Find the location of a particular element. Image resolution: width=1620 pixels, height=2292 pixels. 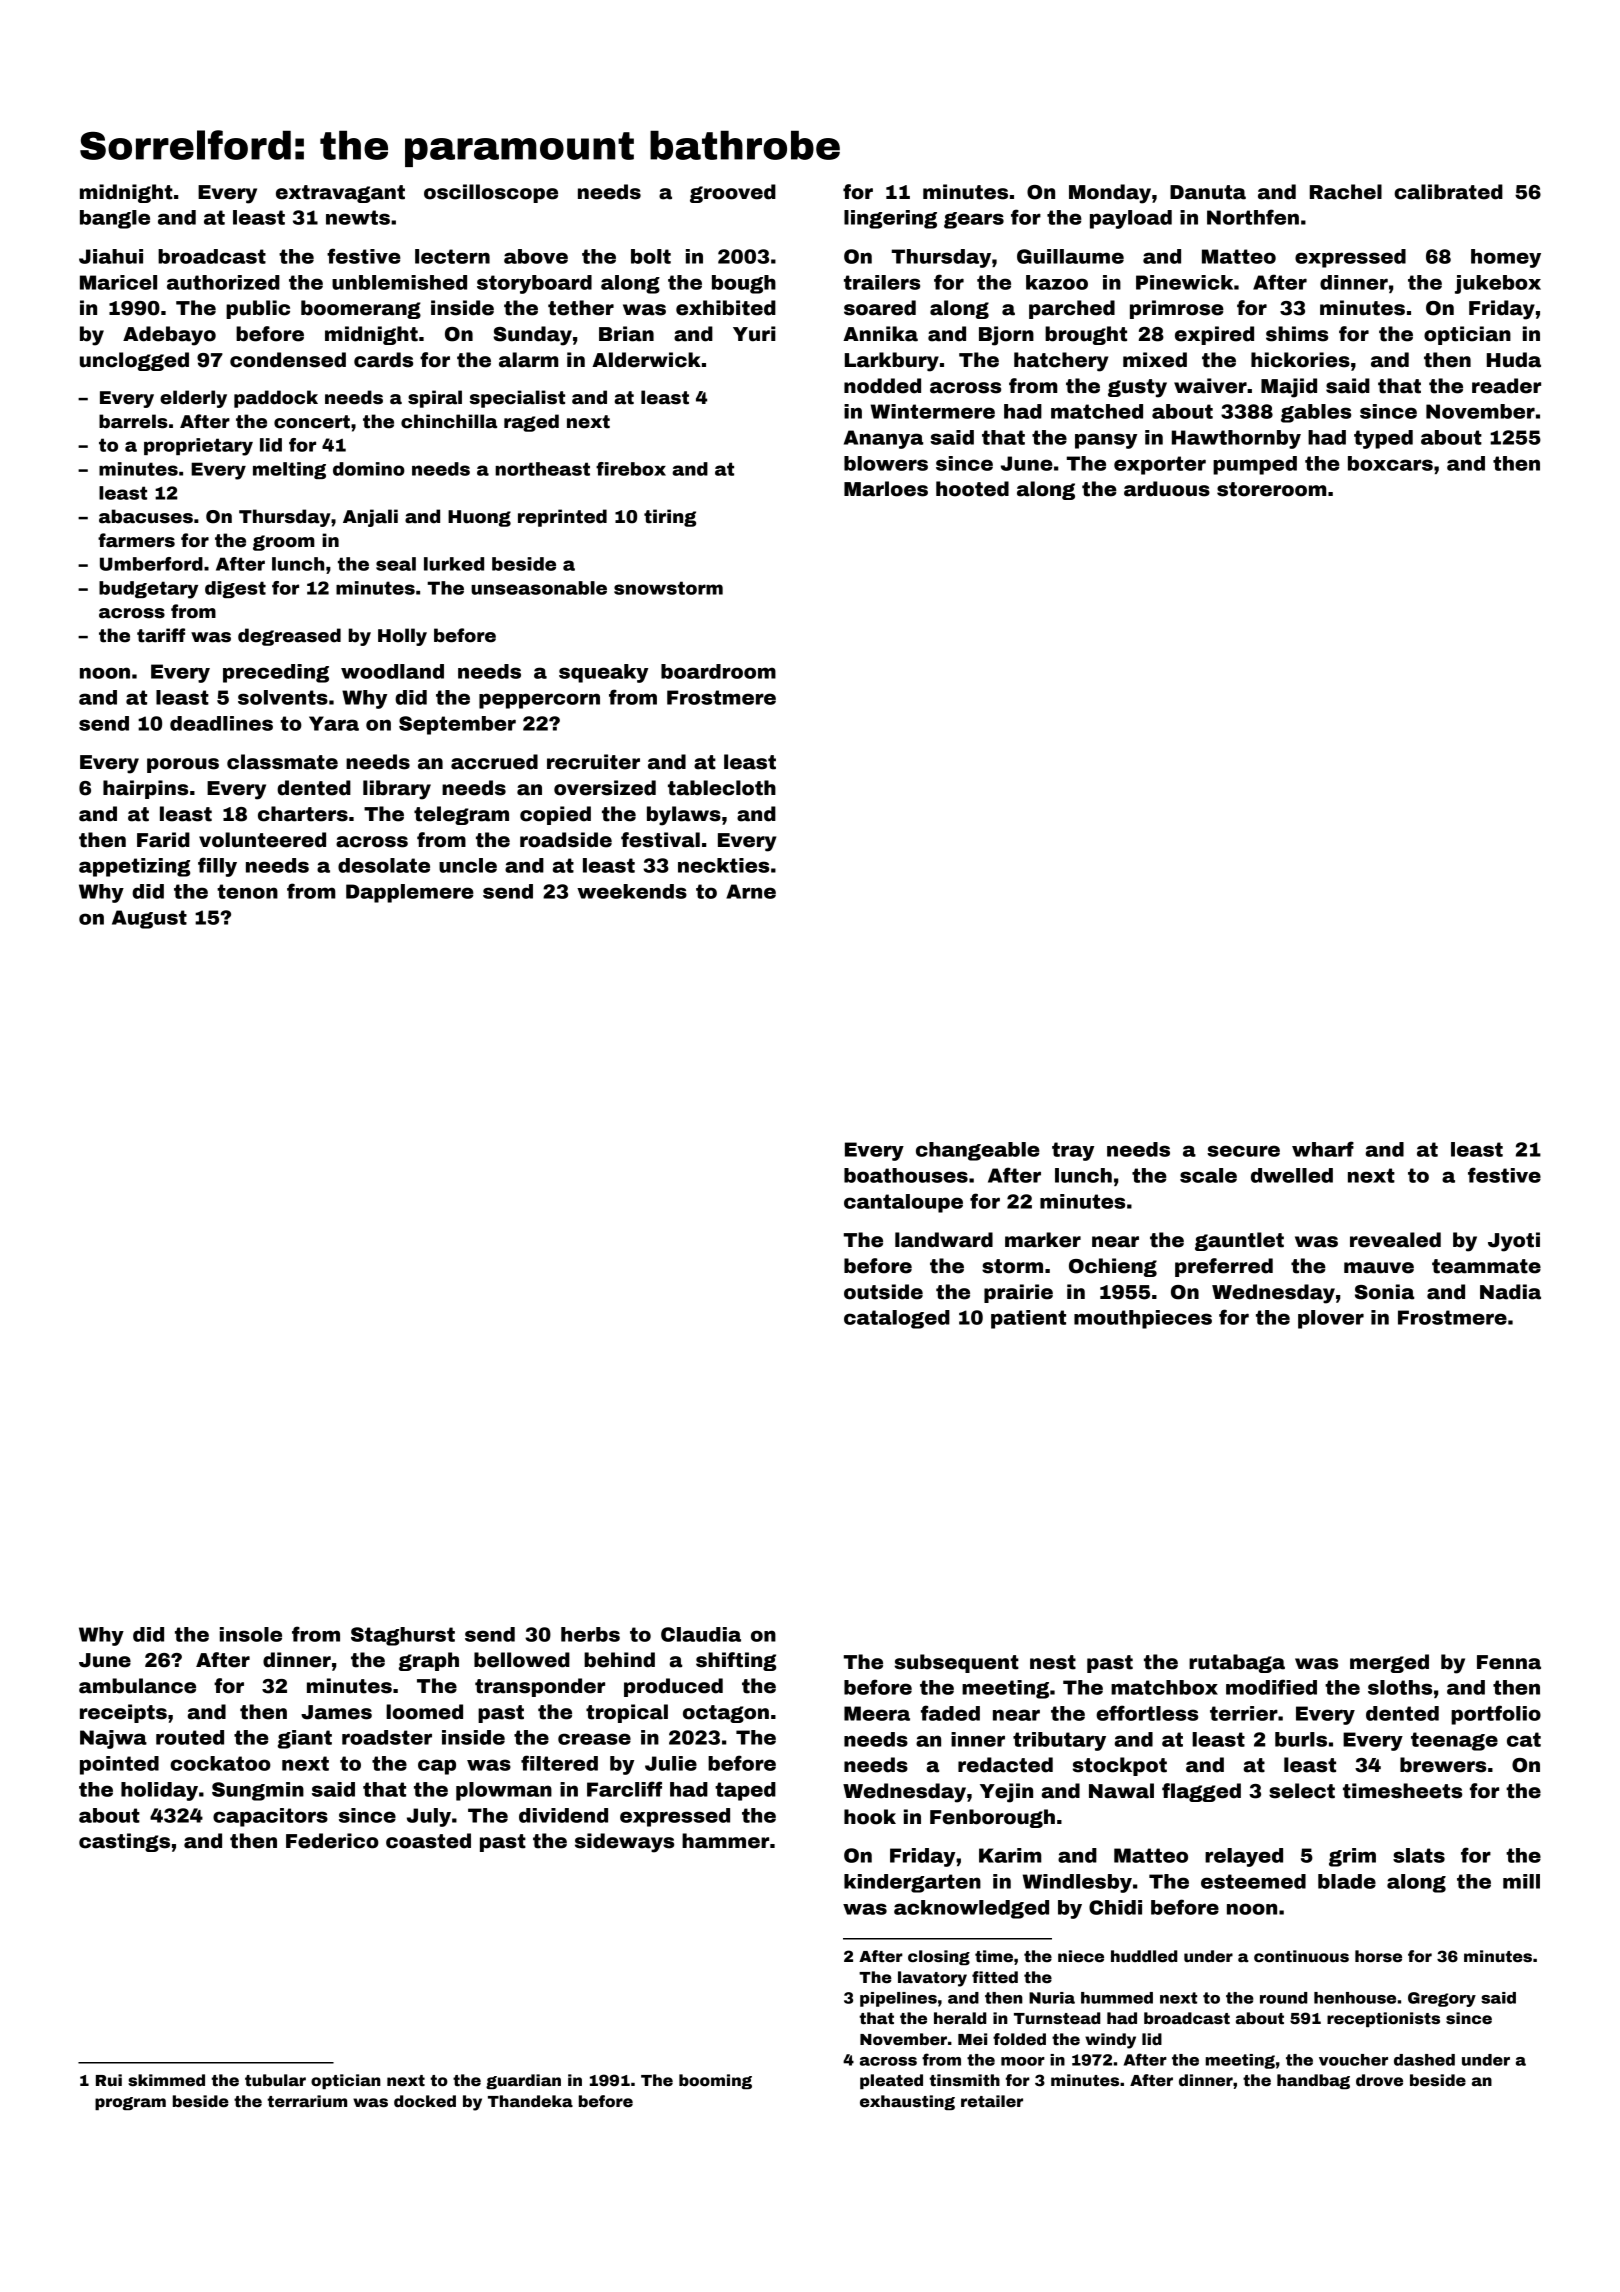

Staghurst is located at coordinates (403, 1636).
